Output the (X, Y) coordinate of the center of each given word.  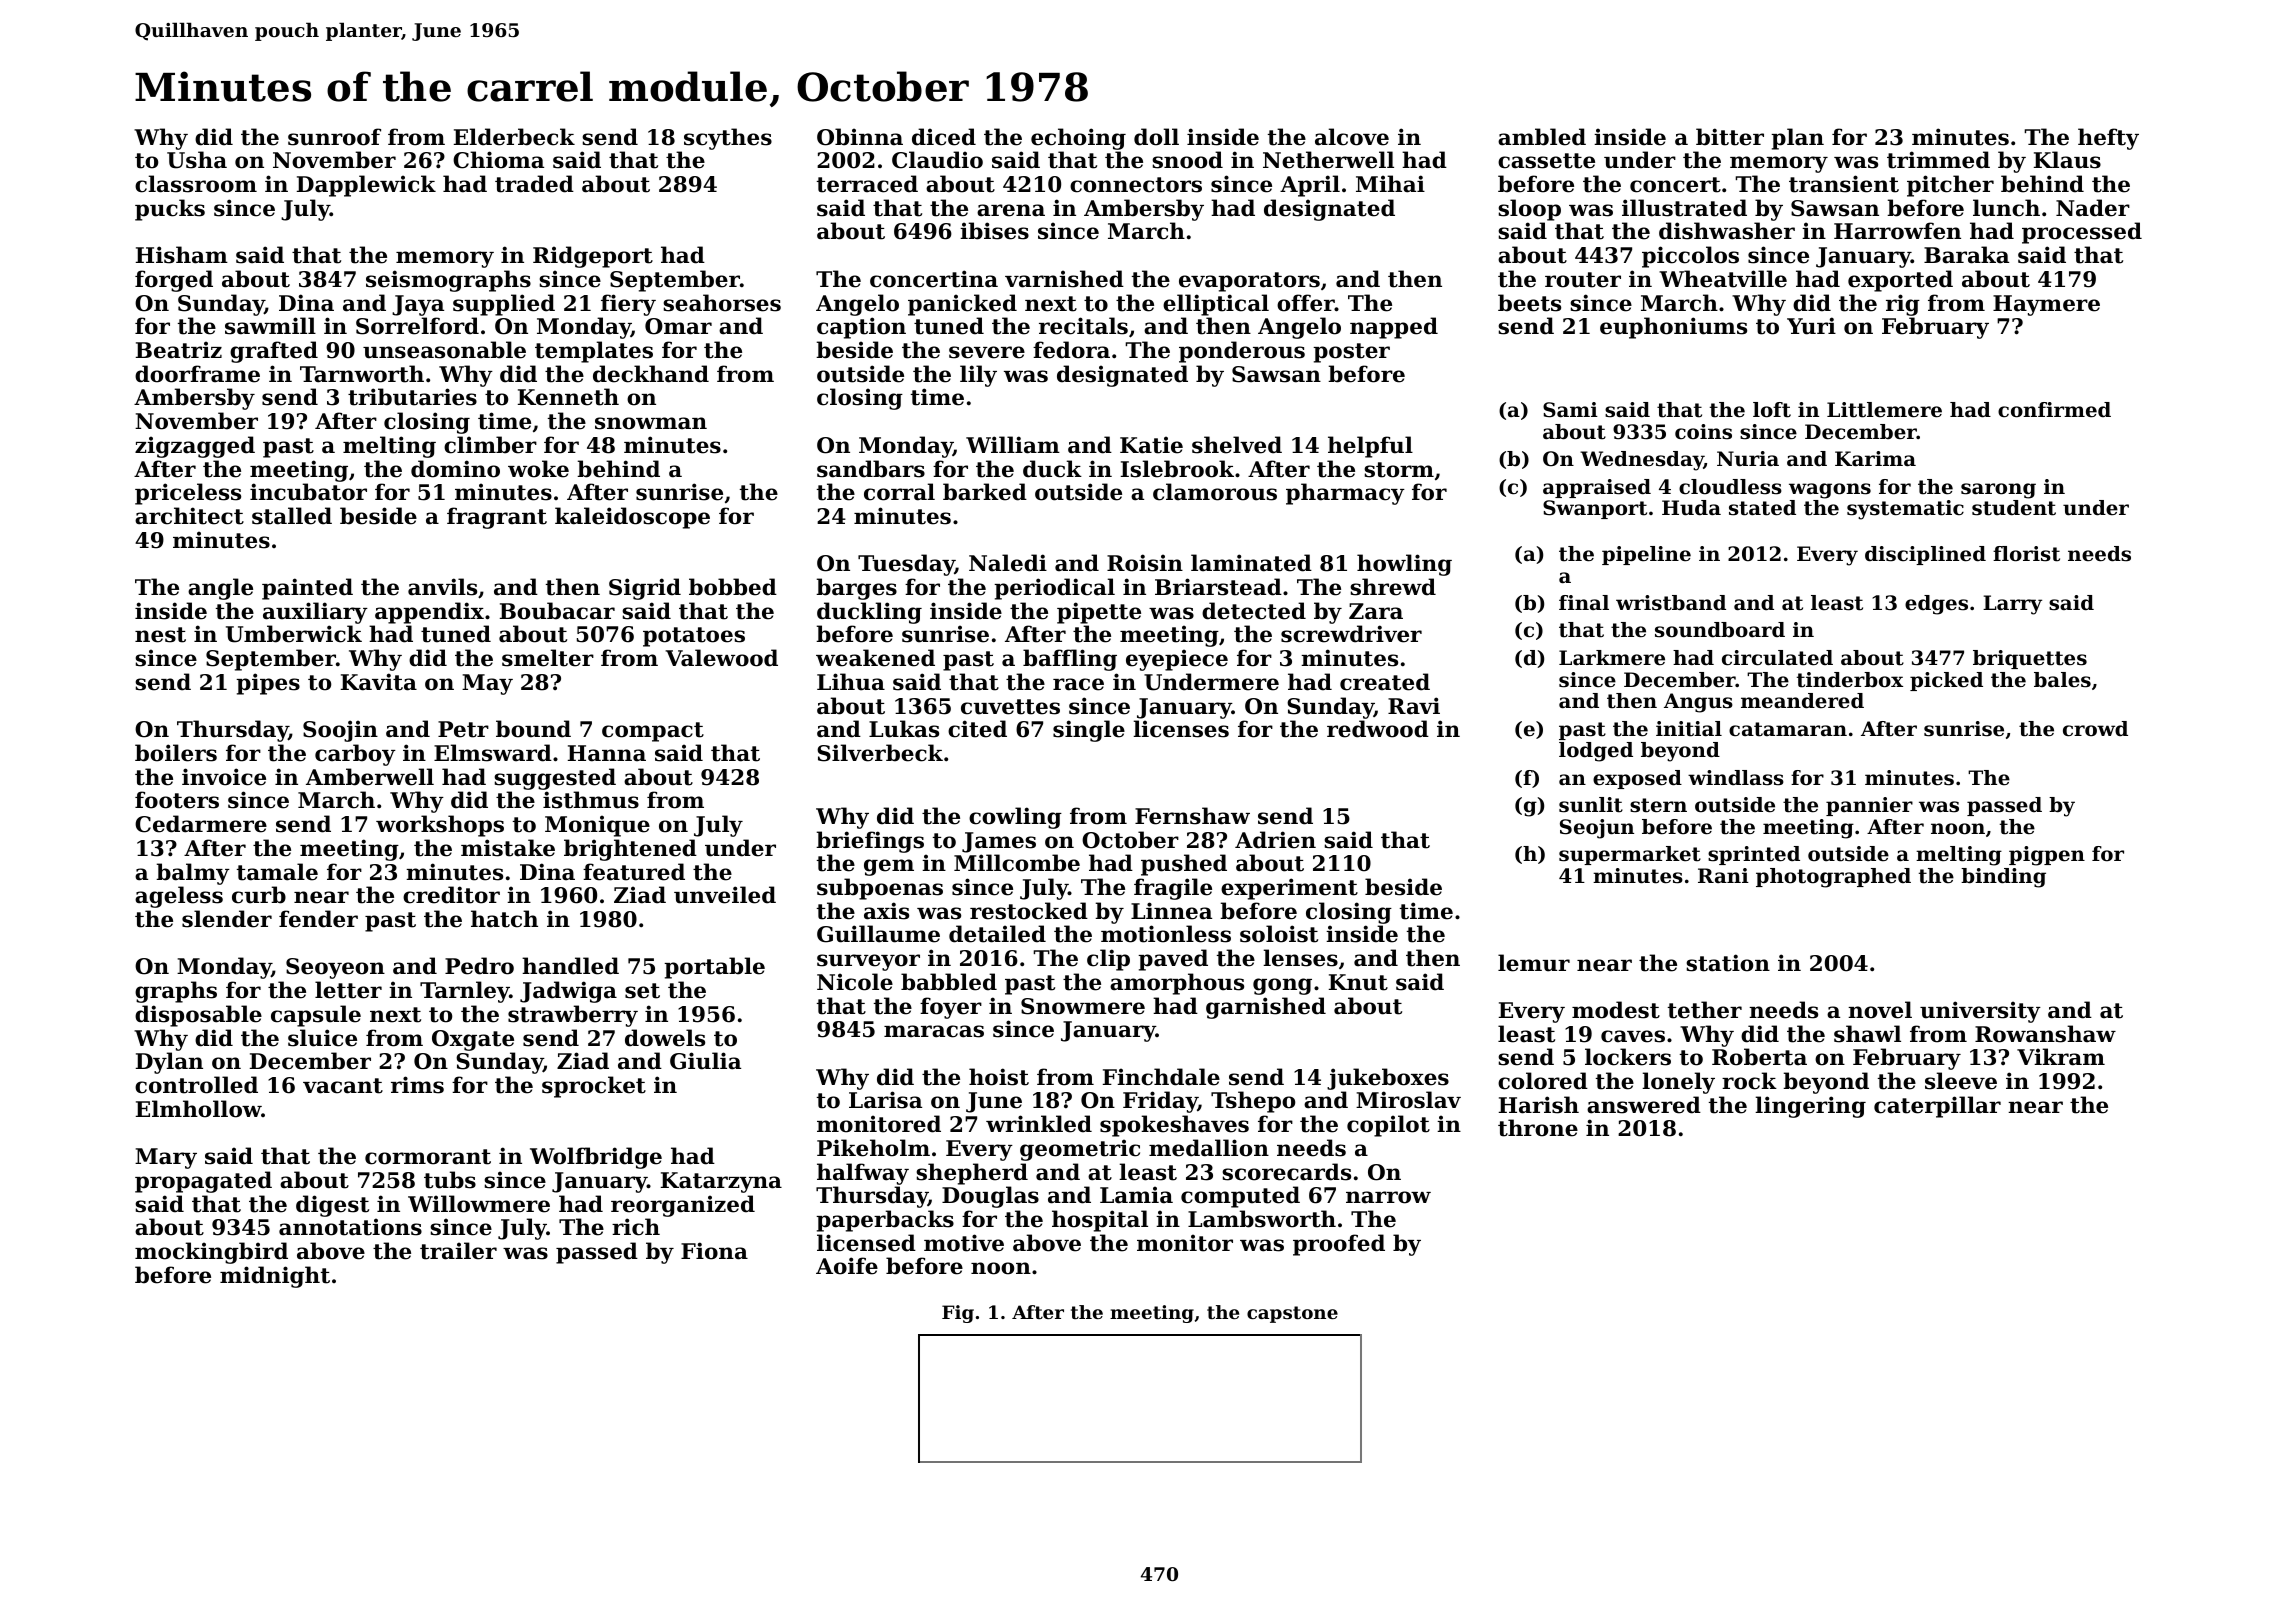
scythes (728, 139)
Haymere (2046, 305)
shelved (1237, 445)
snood (1187, 160)
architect (189, 516)
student (2014, 508)
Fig (958, 1314)
